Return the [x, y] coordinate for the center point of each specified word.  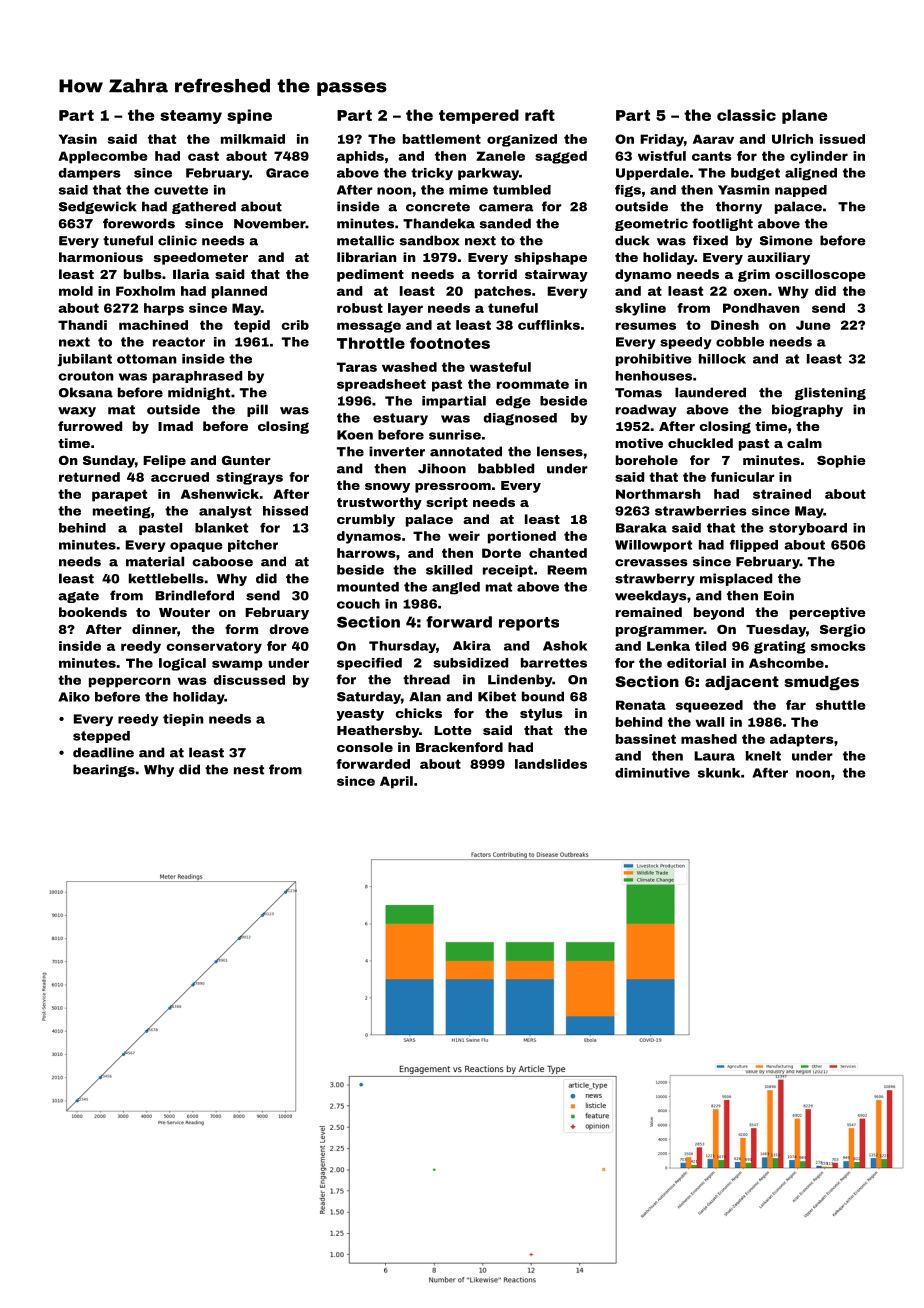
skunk [719, 773]
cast [203, 156]
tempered [479, 116]
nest [249, 770]
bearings [104, 770]
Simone [786, 240]
